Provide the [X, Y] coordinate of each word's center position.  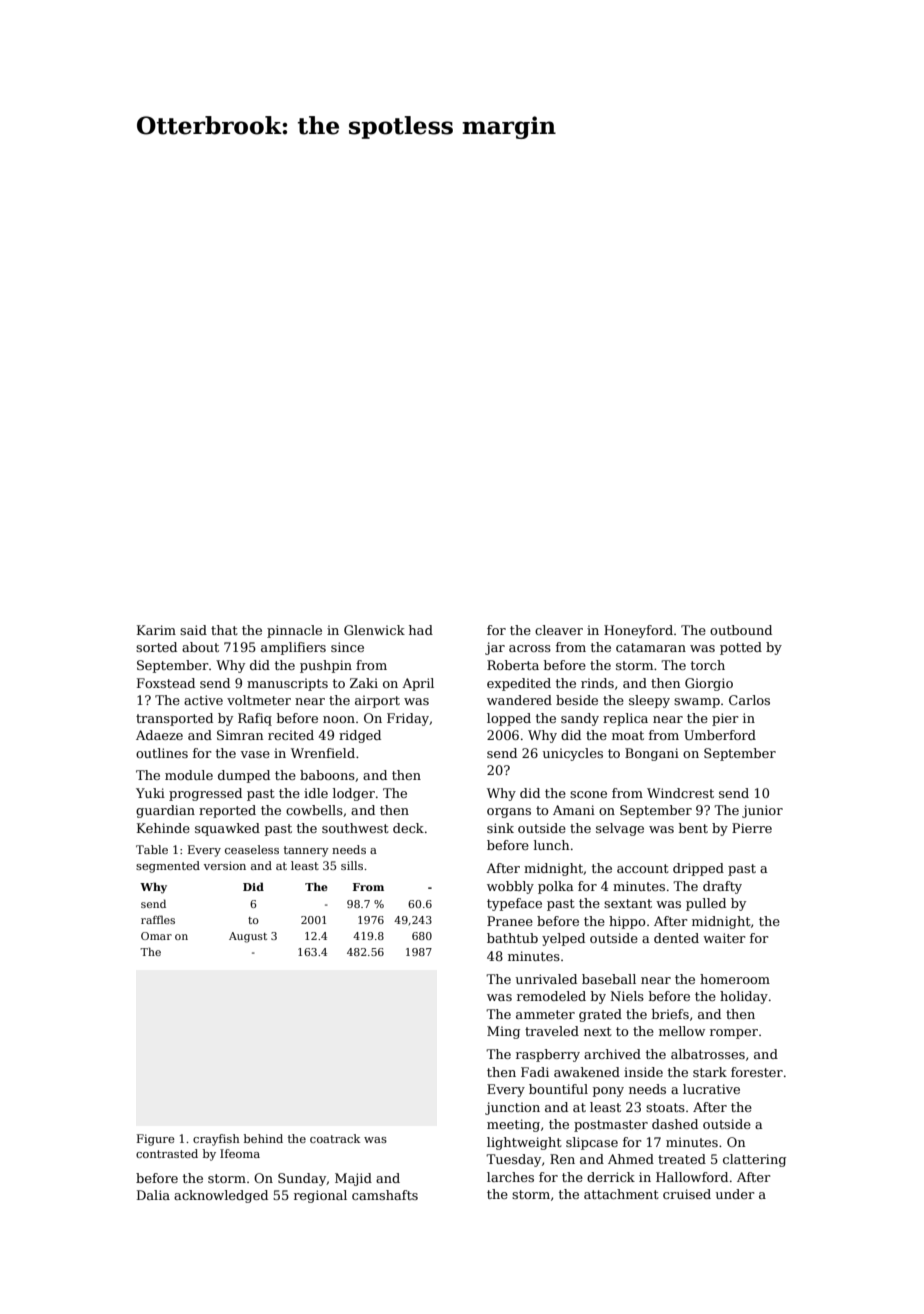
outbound [741, 630]
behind [263, 1138]
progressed [205, 794]
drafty [722, 887]
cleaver [559, 630]
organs [509, 813]
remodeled [551, 996]
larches [510, 1177]
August [248, 937]
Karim [156, 630]
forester [757, 1072]
